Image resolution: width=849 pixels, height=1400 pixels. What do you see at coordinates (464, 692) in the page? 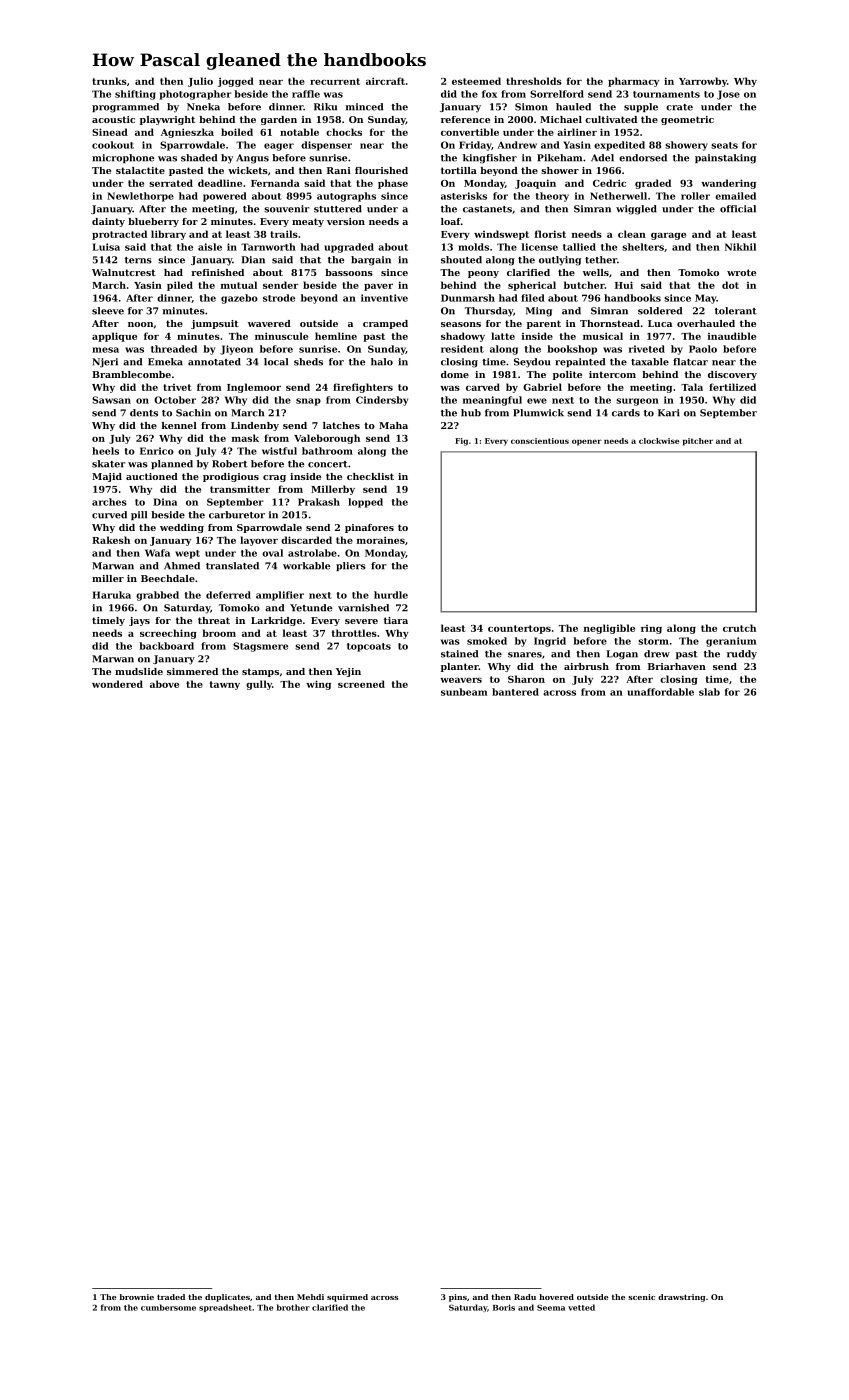
I see `sunbeam` at bounding box center [464, 692].
